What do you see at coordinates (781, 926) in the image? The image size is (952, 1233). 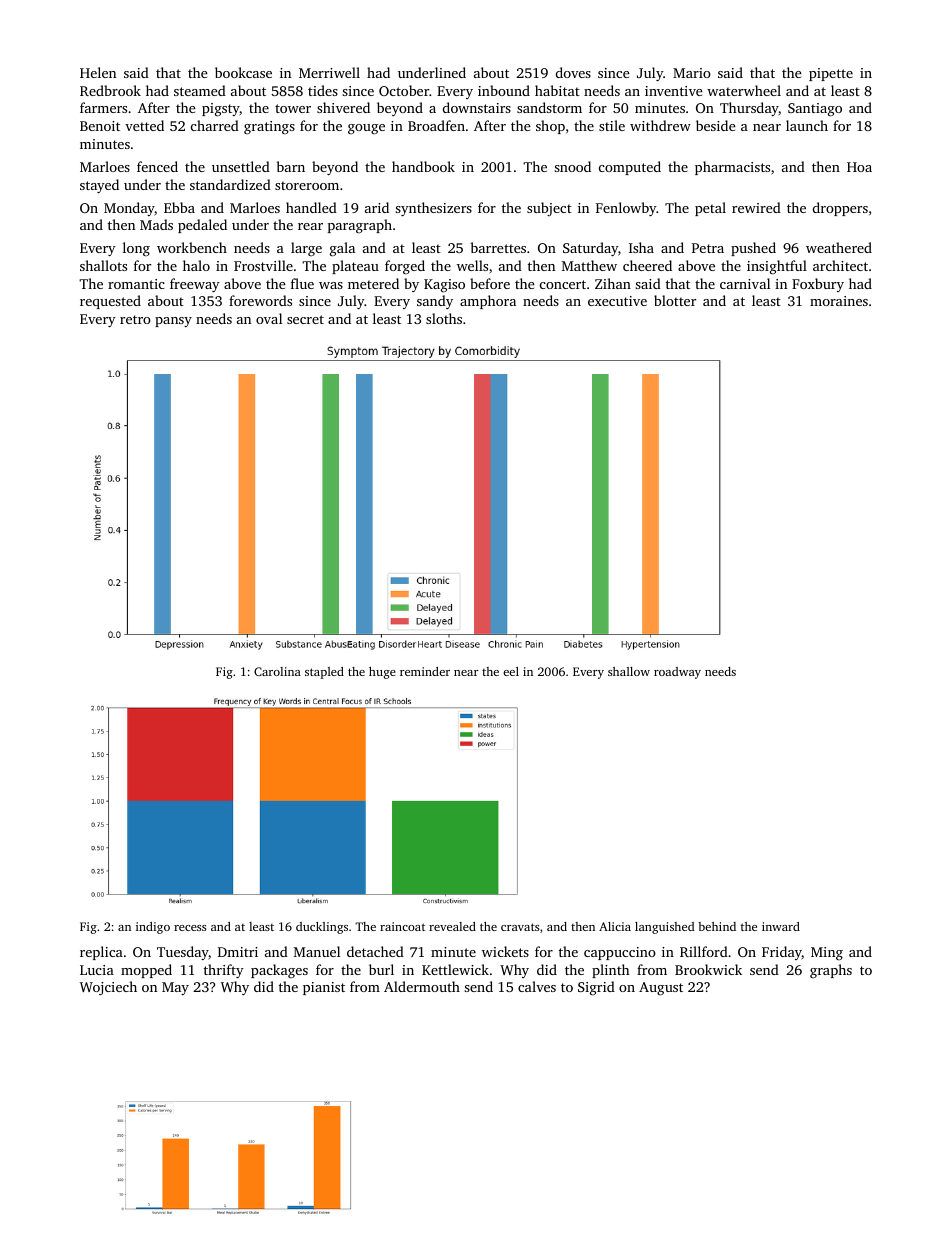 I see `inward` at bounding box center [781, 926].
